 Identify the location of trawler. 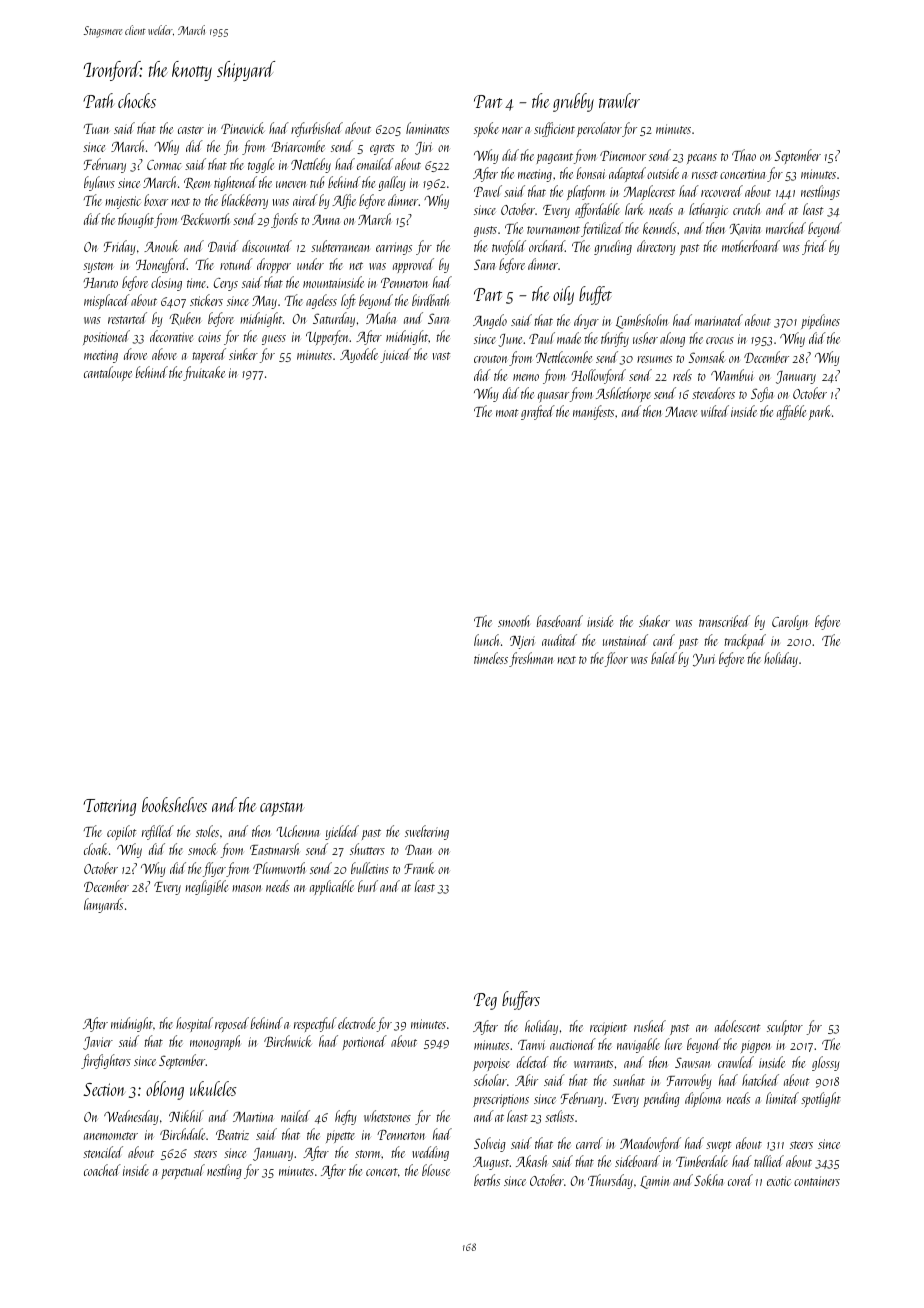
(619, 100).
